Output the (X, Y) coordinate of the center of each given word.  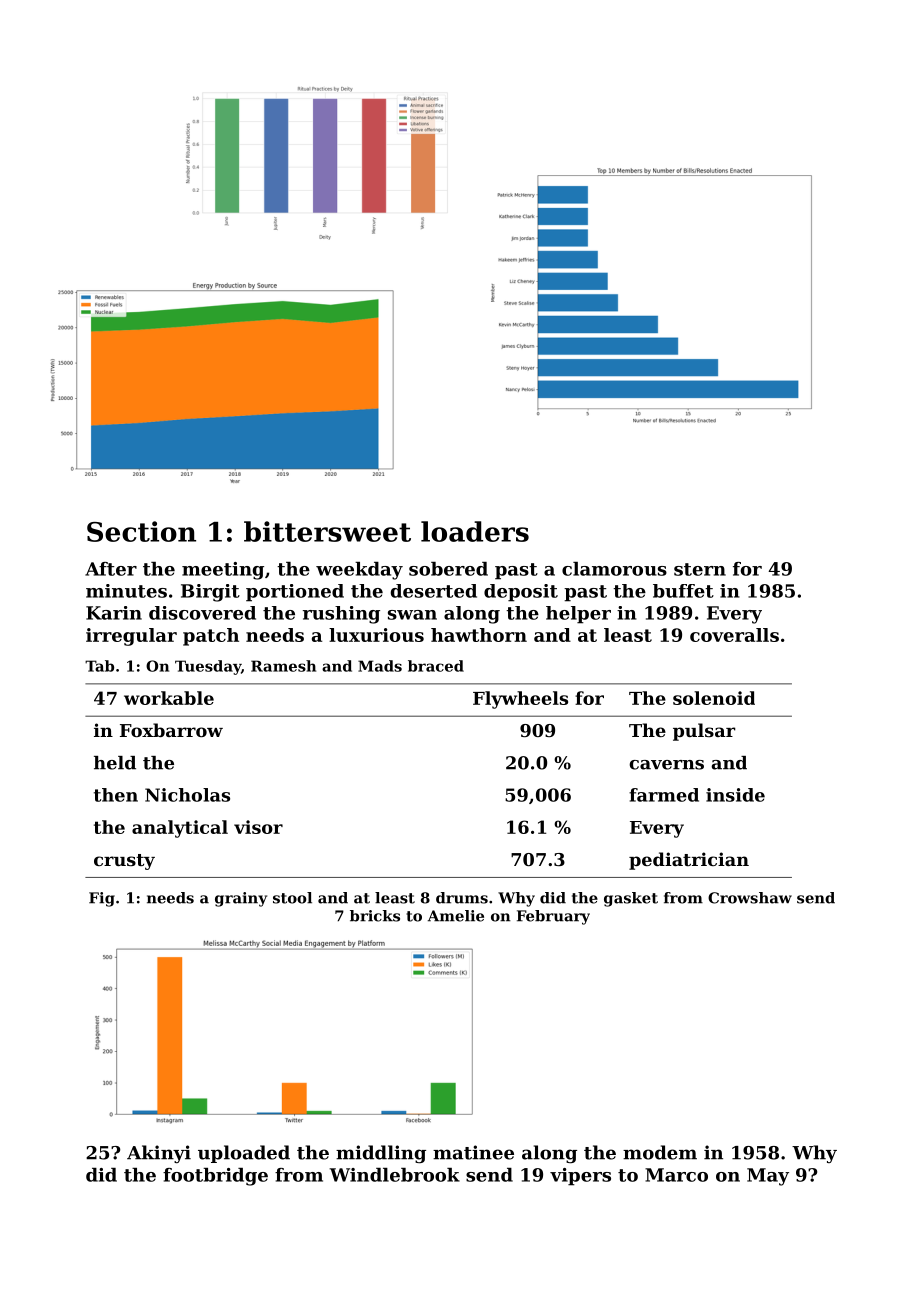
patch (211, 637)
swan (412, 615)
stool (292, 898)
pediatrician (689, 861)
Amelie (456, 916)
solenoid (714, 698)
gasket (631, 899)
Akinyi (159, 1154)
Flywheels (520, 700)
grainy (241, 899)
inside (735, 795)
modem (660, 1152)
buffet (683, 591)
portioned (295, 593)
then (116, 795)
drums (462, 898)
